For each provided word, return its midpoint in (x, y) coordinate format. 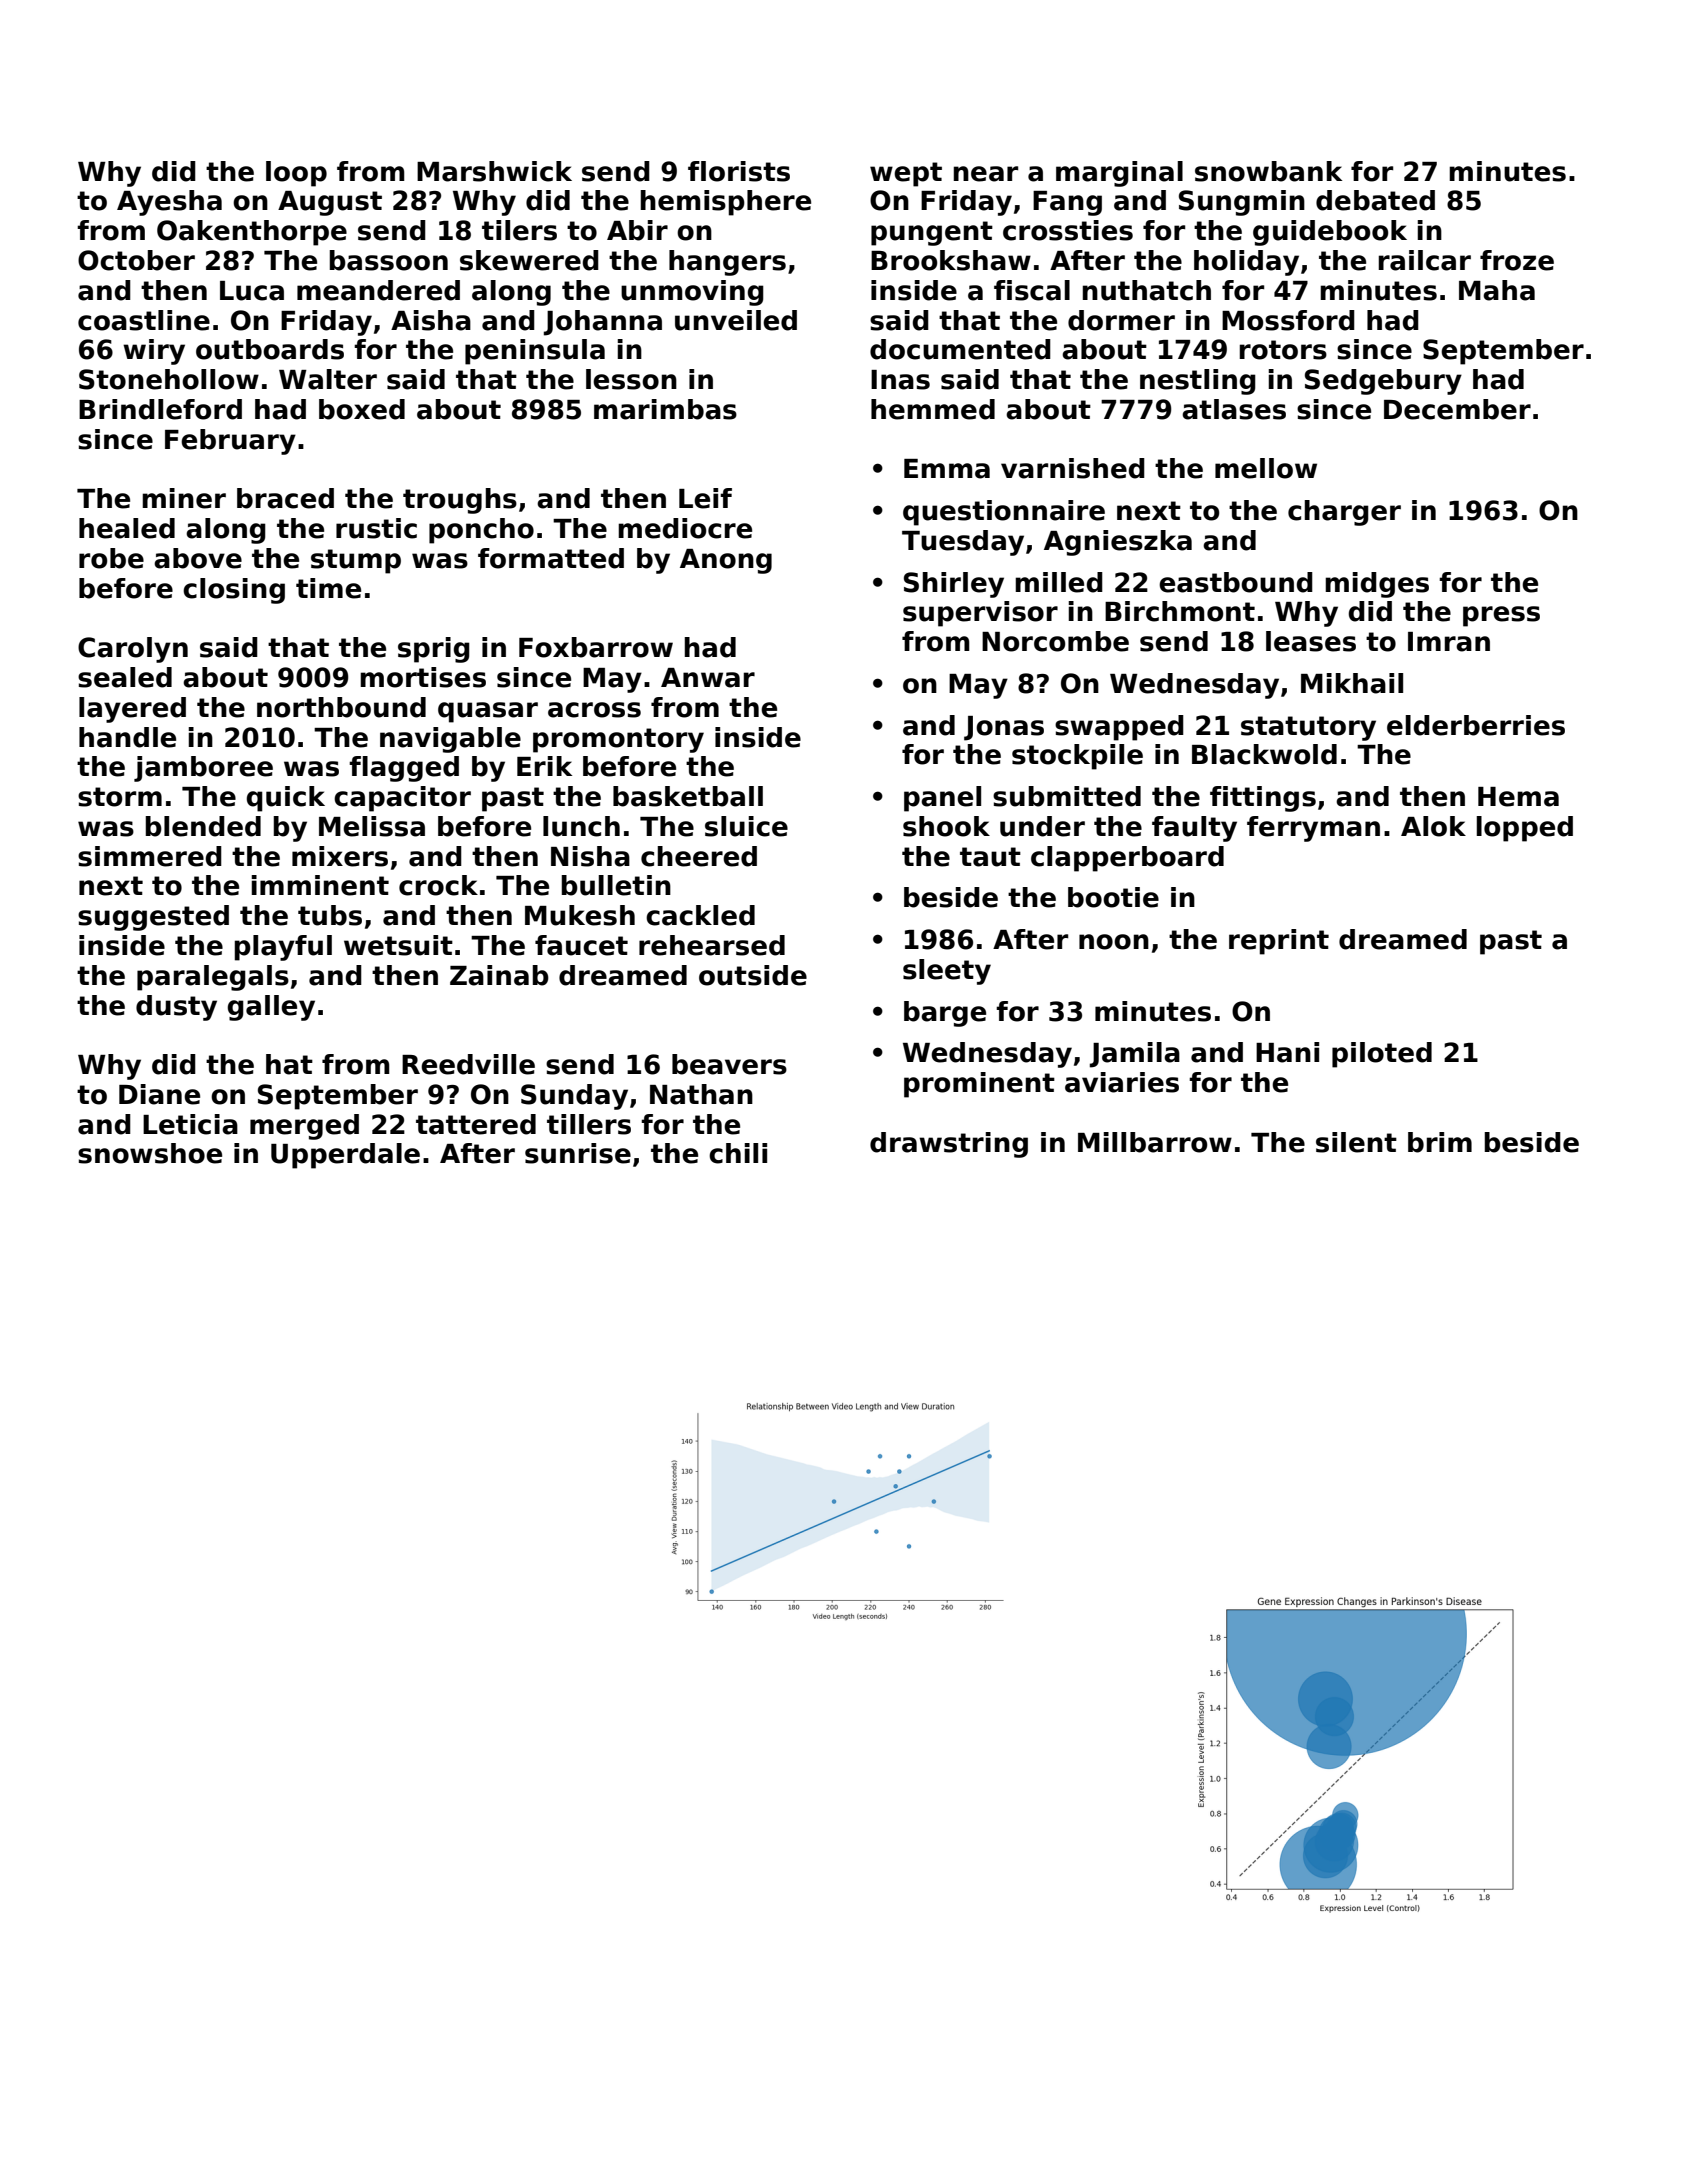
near (986, 174)
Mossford (1288, 320)
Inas (900, 380)
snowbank (1268, 171)
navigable (450, 740)
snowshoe (150, 1153)
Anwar (708, 678)
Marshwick (494, 171)
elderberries (1476, 725)
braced (285, 498)
